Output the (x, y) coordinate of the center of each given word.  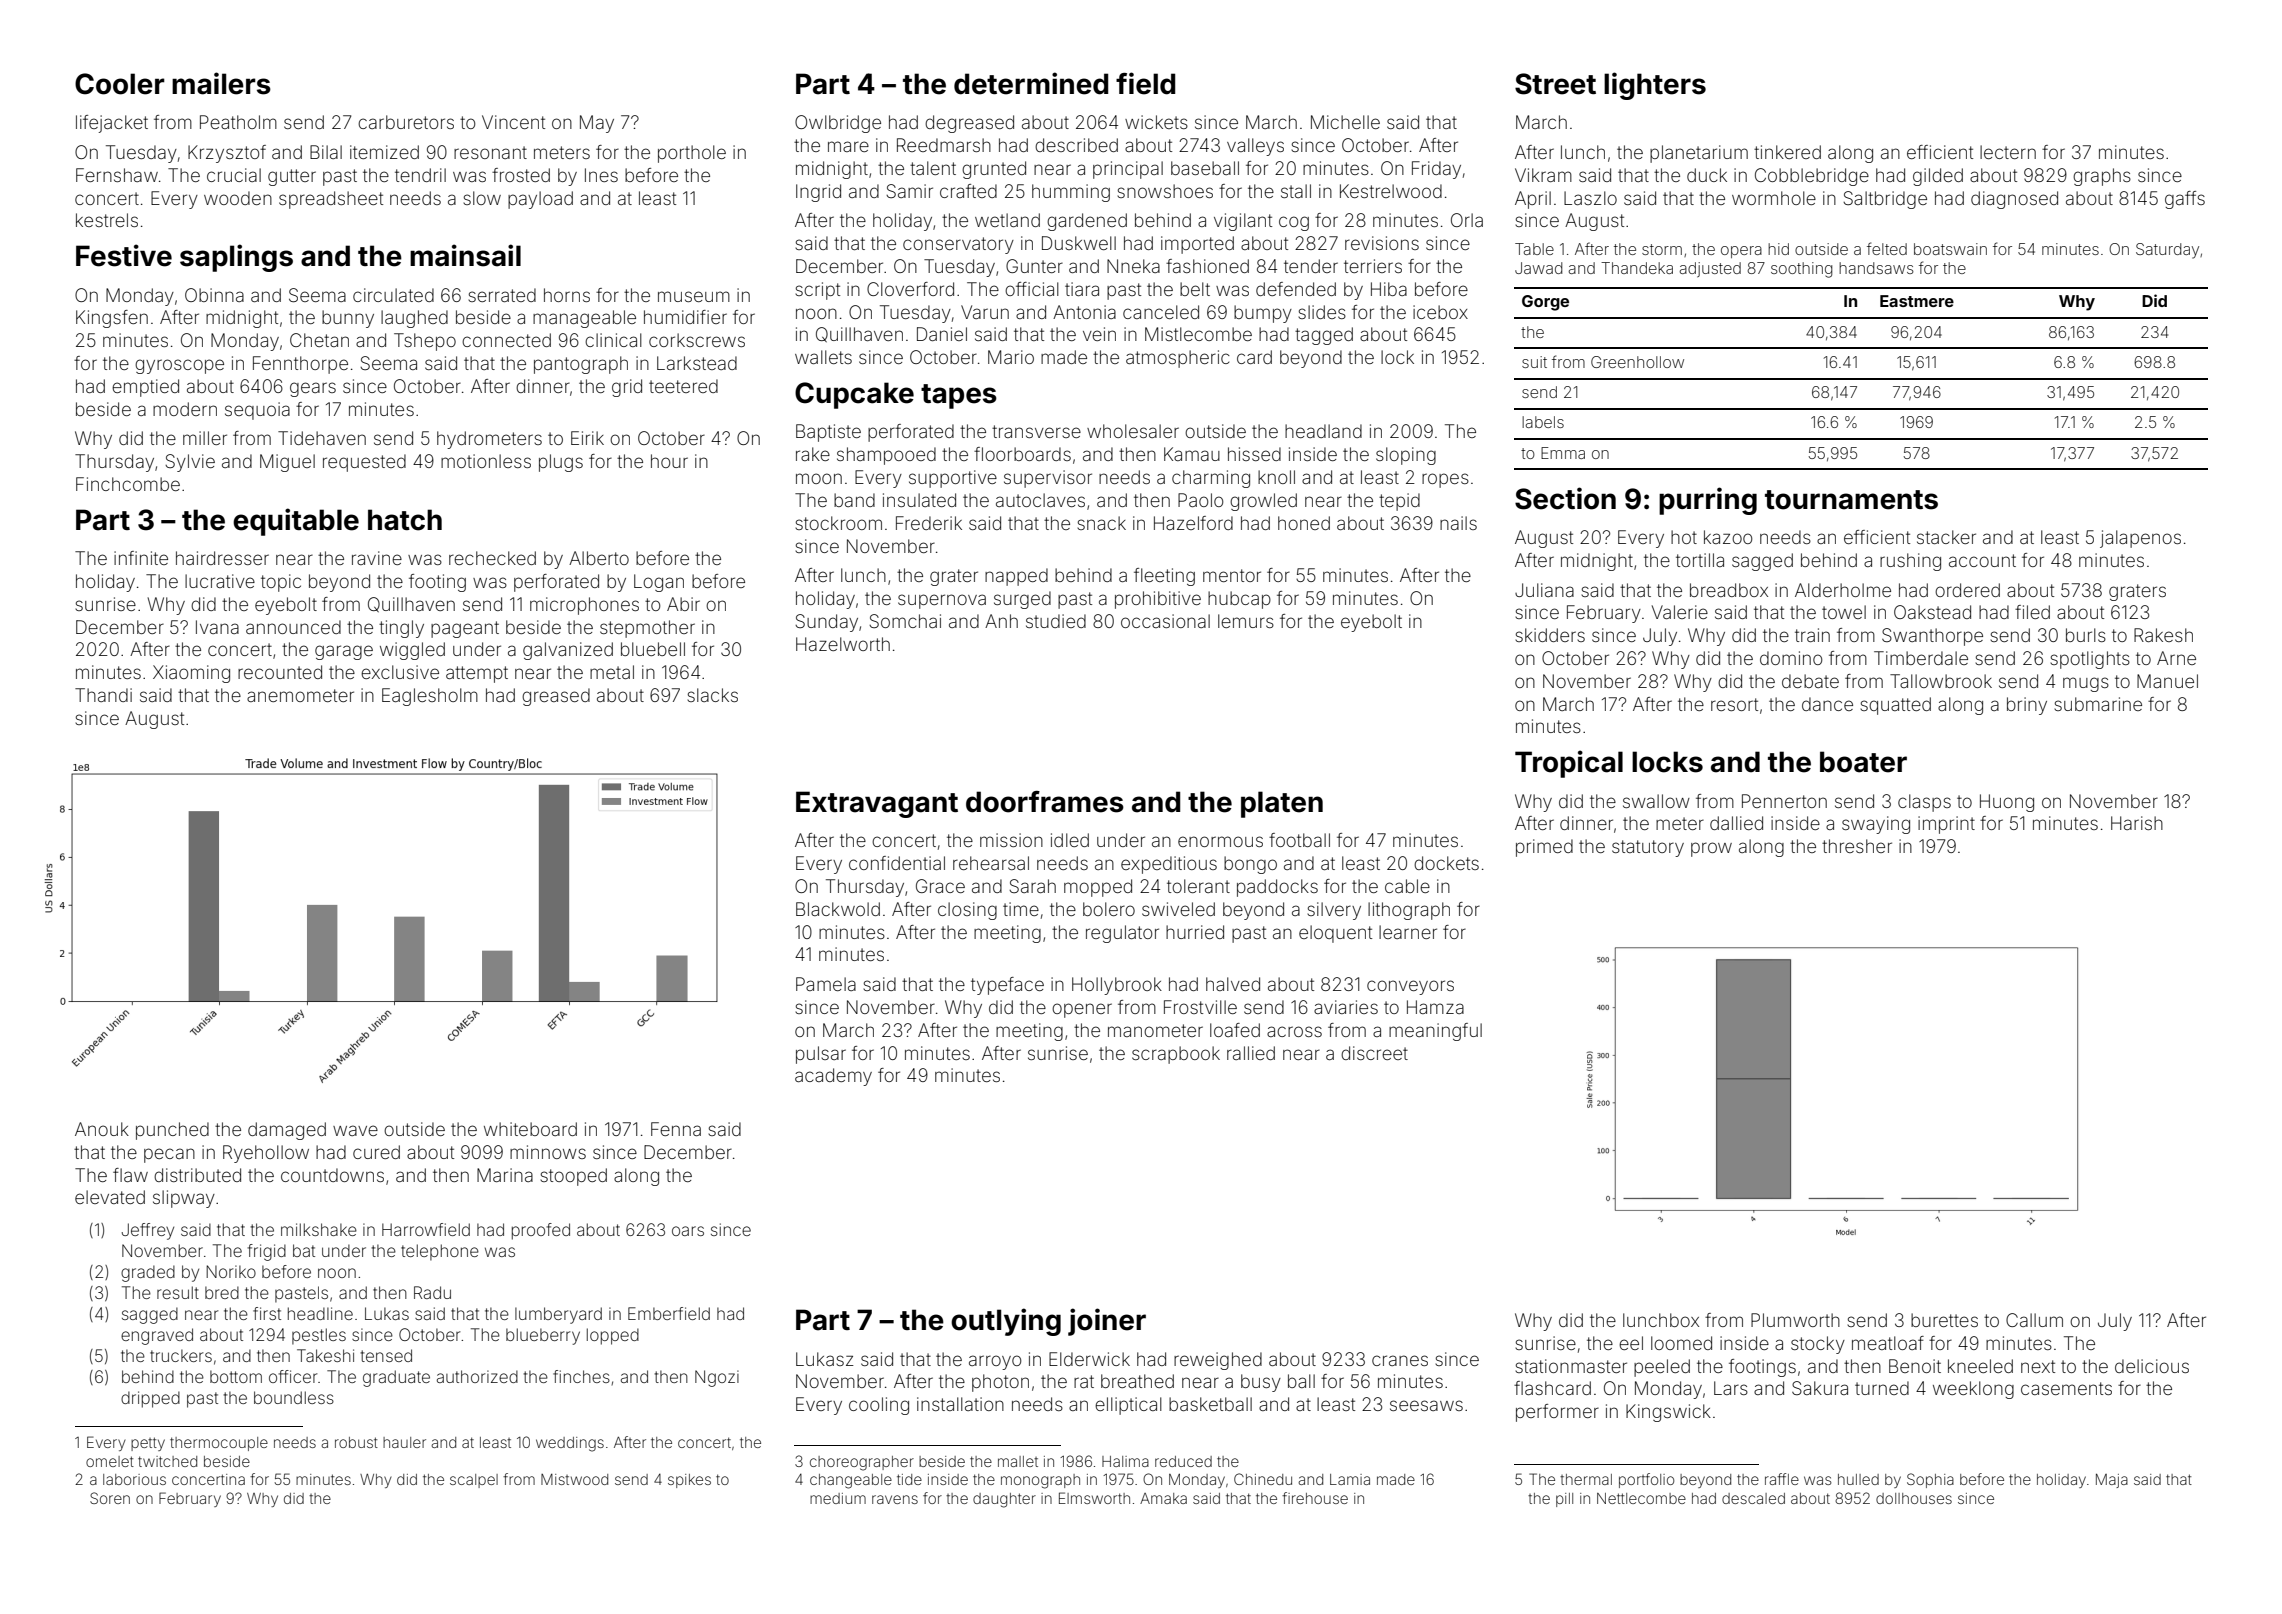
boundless (294, 1397)
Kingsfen (112, 319)
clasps (1924, 803)
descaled (1753, 1498)
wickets (1156, 122)
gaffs (2185, 200)
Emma (1563, 453)
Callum (2034, 1320)
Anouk (102, 1129)
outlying (1006, 1322)
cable (1407, 886)
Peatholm (238, 122)
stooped (573, 1177)
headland (1323, 431)
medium (838, 1498)
